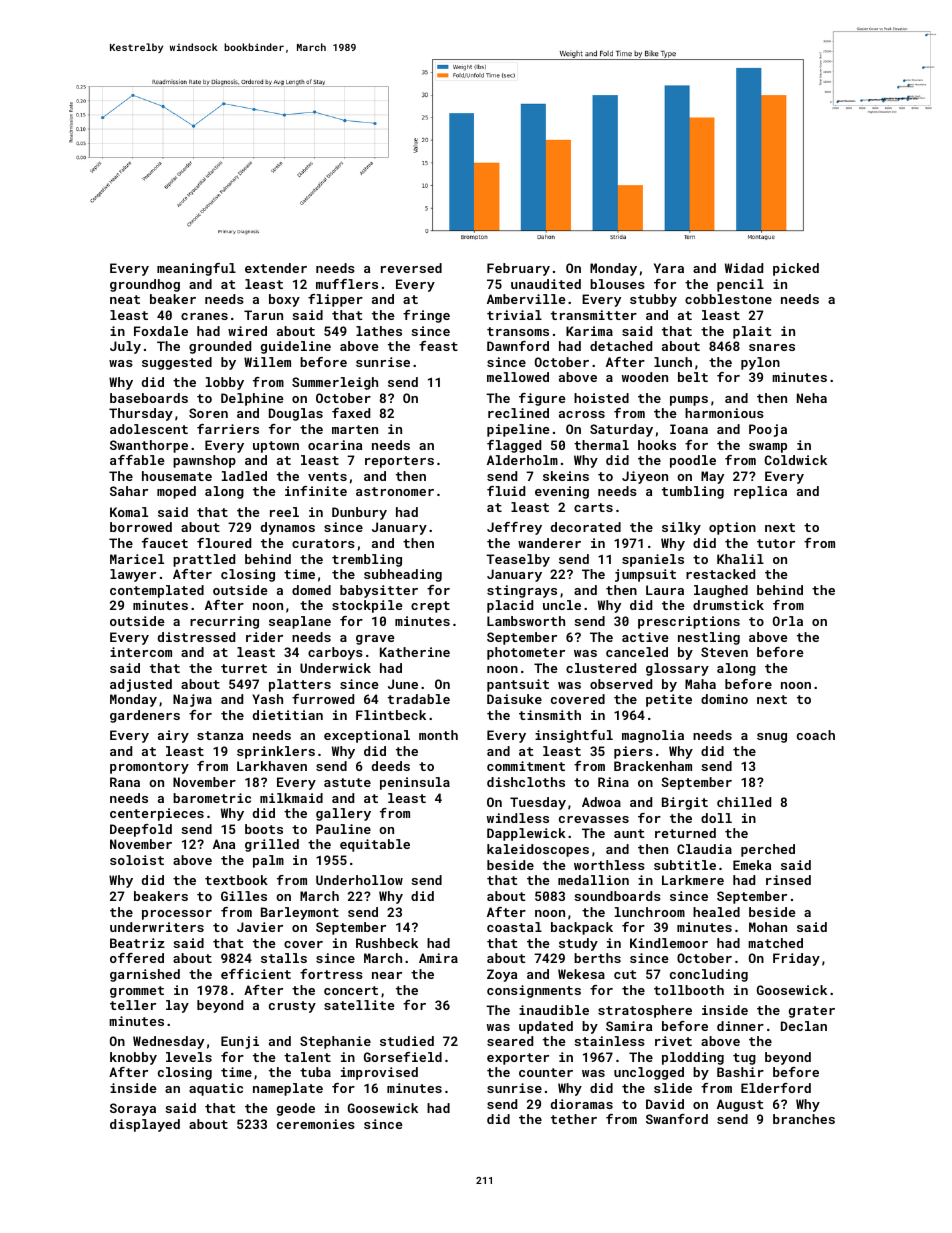  Describe the element at coordinates (768, 448) in the screenshot. I see `swamp` at that location.
